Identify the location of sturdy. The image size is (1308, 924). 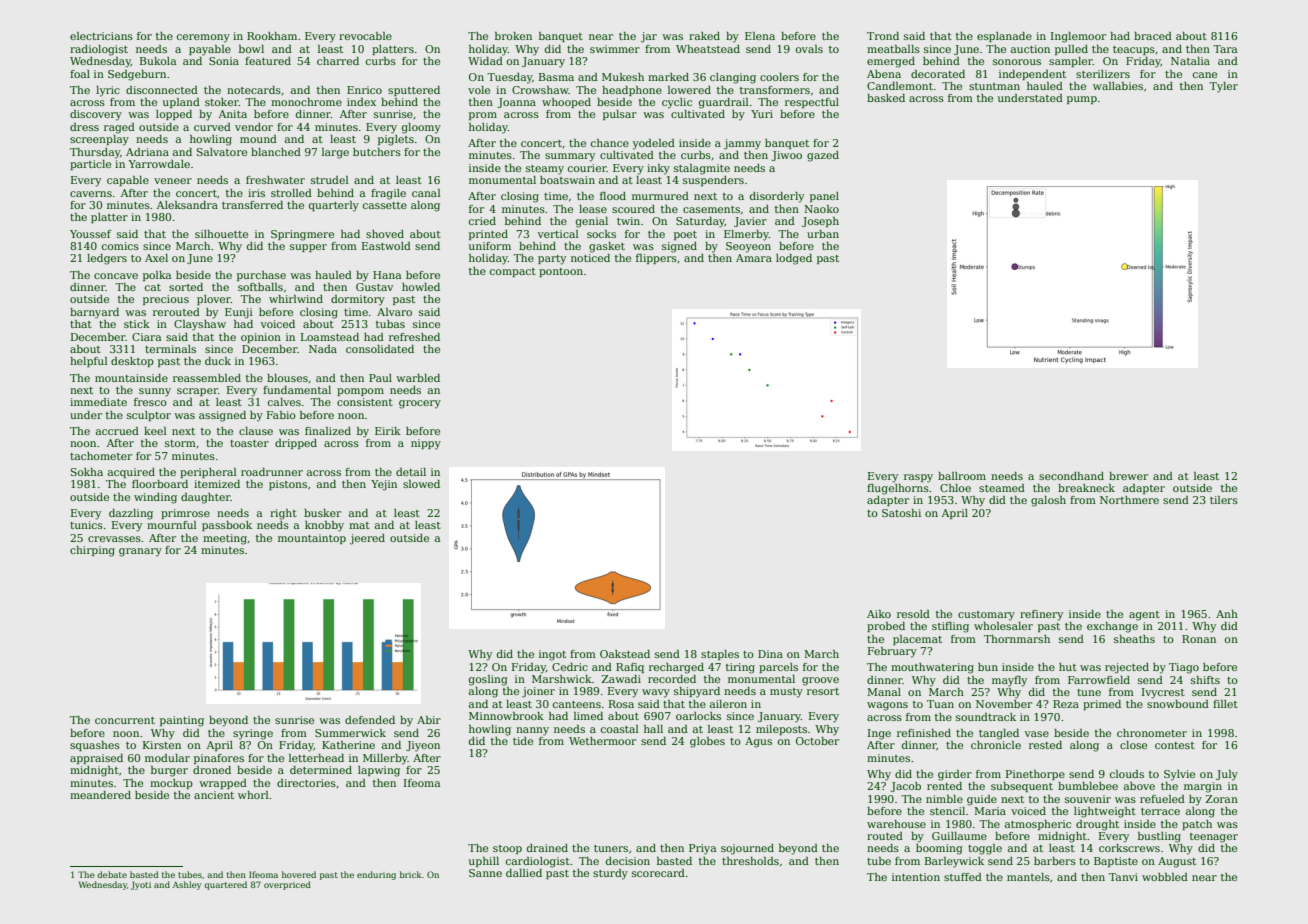
(610, 874).
